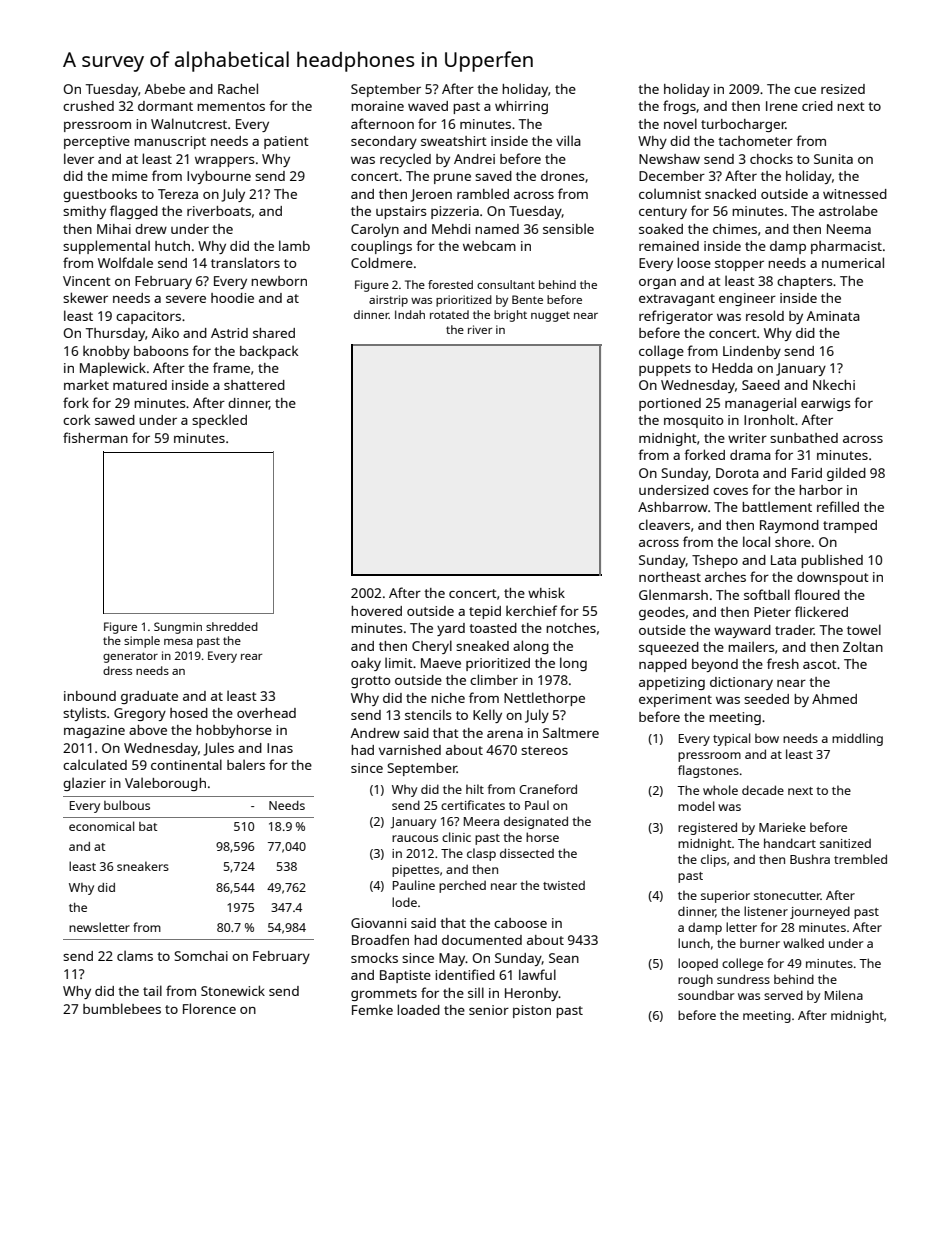 This screenshot has width=952, height=1233. I want to click on lever, so click(79, 158).
